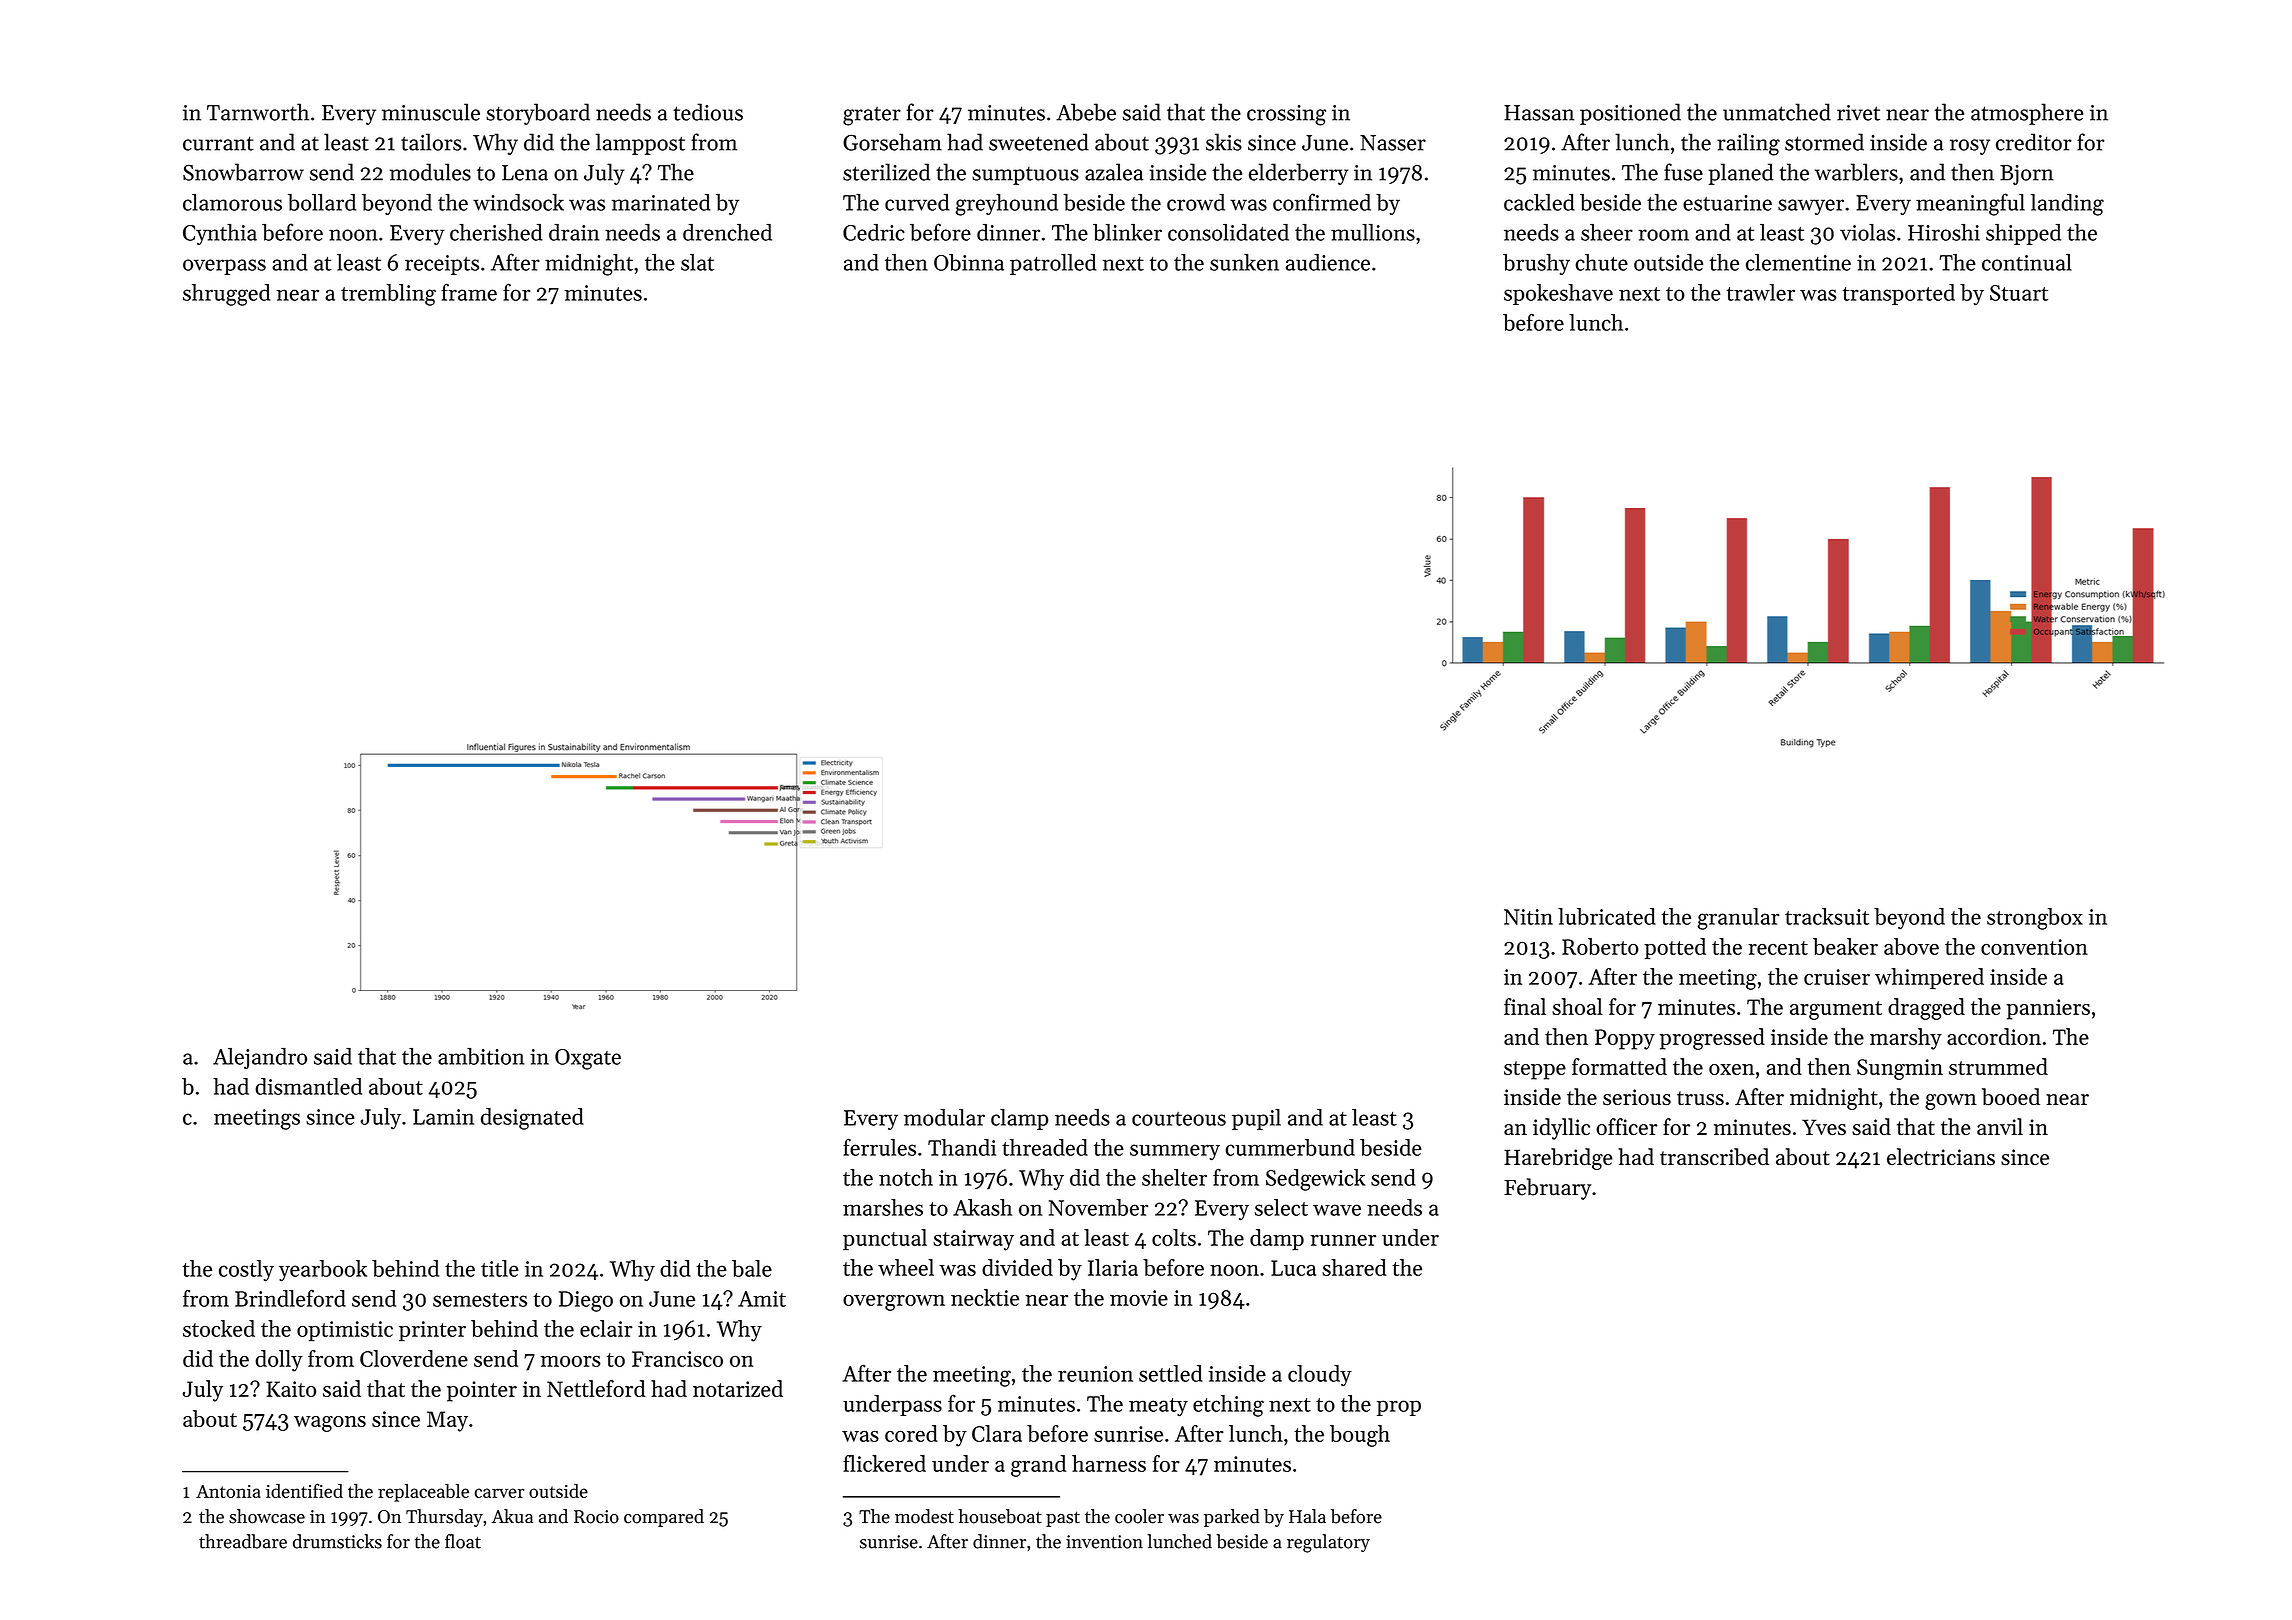 Image resolution: width=2292 pixels, height=1620 pixels. Describe the element at coordinates (463, 1541) in the page. I see `float` at that location.
